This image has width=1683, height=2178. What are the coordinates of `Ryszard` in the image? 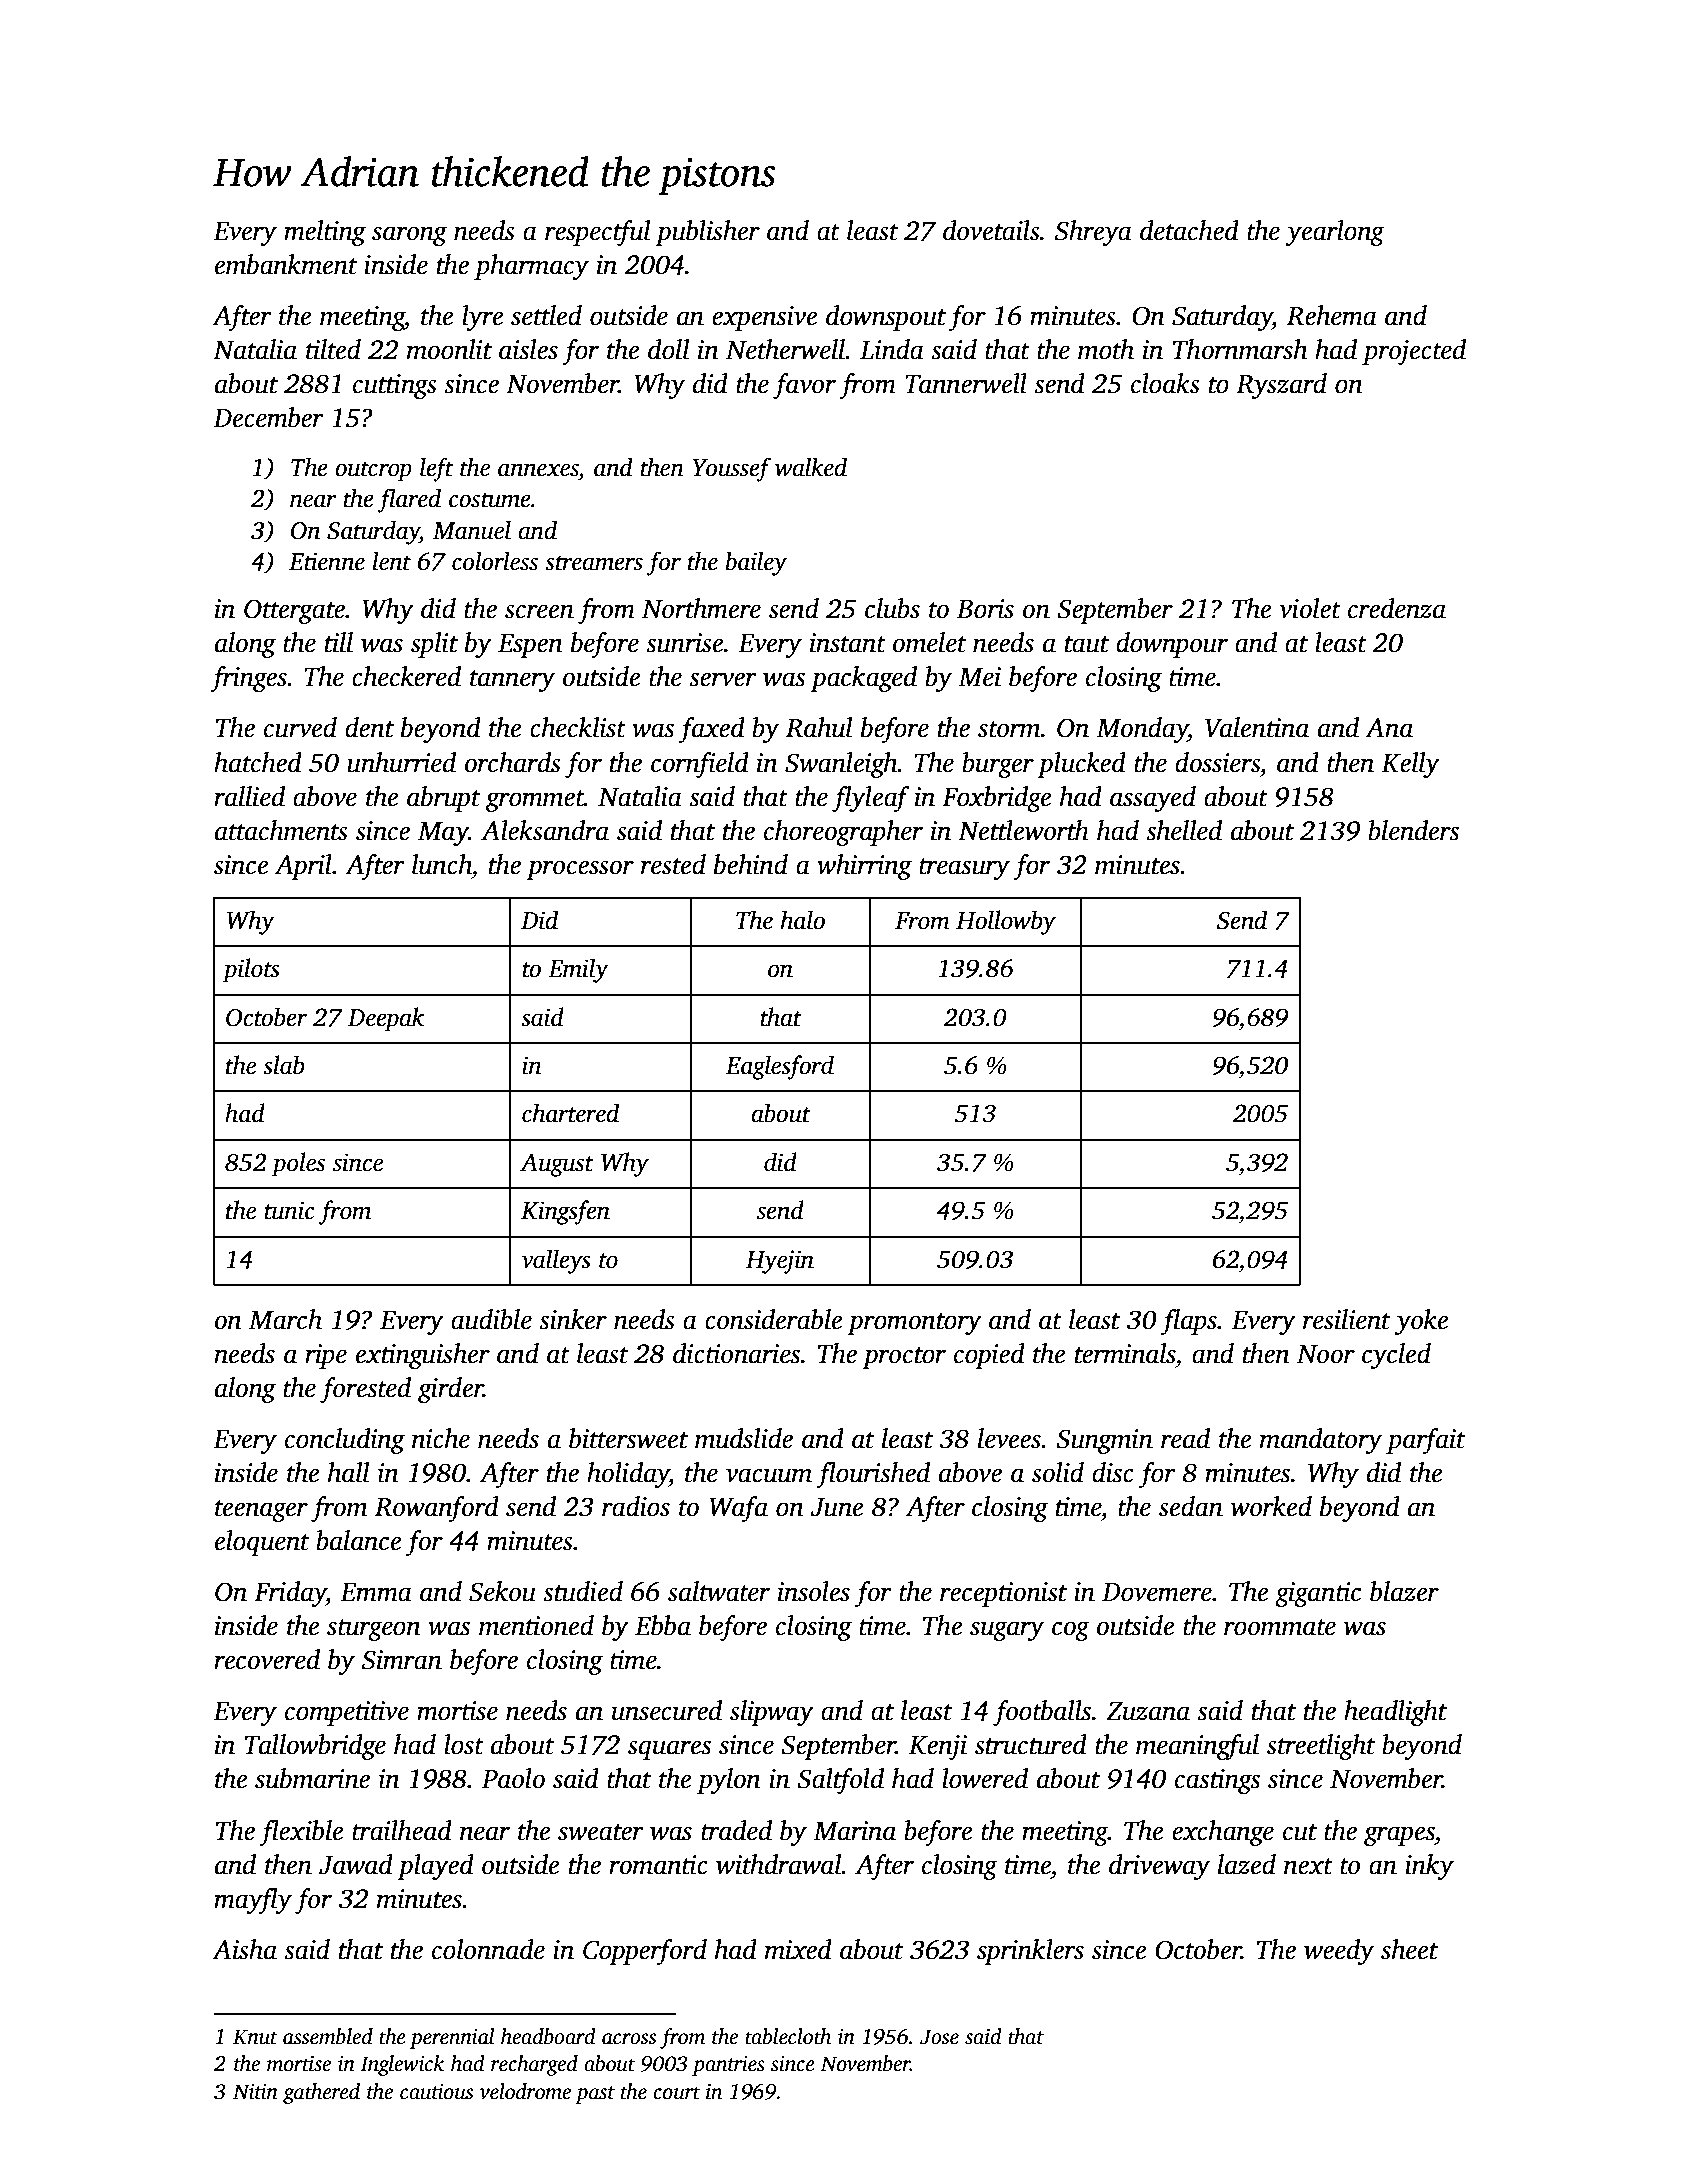 It's located at (1281, 386).
